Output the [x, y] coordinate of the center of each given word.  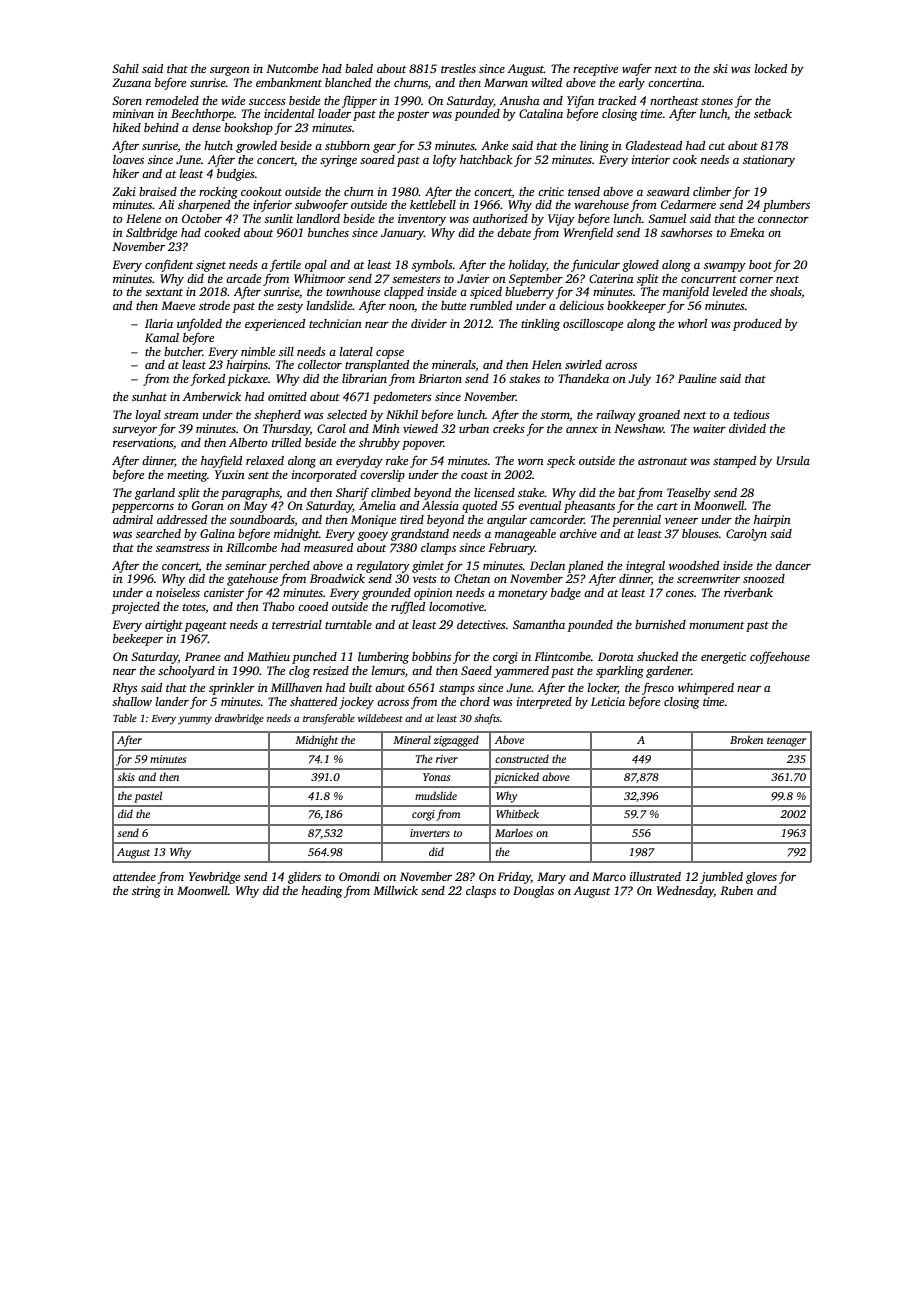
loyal [148, 416]
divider [429, 323]
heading [322, 892]
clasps [481, 892]
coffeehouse [780, 658]
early [632, 84]
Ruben [736, 890]
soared [377, 159]
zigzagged [456, 741]
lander [172, 701]
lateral [356, 351]
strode [214, 305]
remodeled [172, 100]
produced [757, 325]
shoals [786, 291]
